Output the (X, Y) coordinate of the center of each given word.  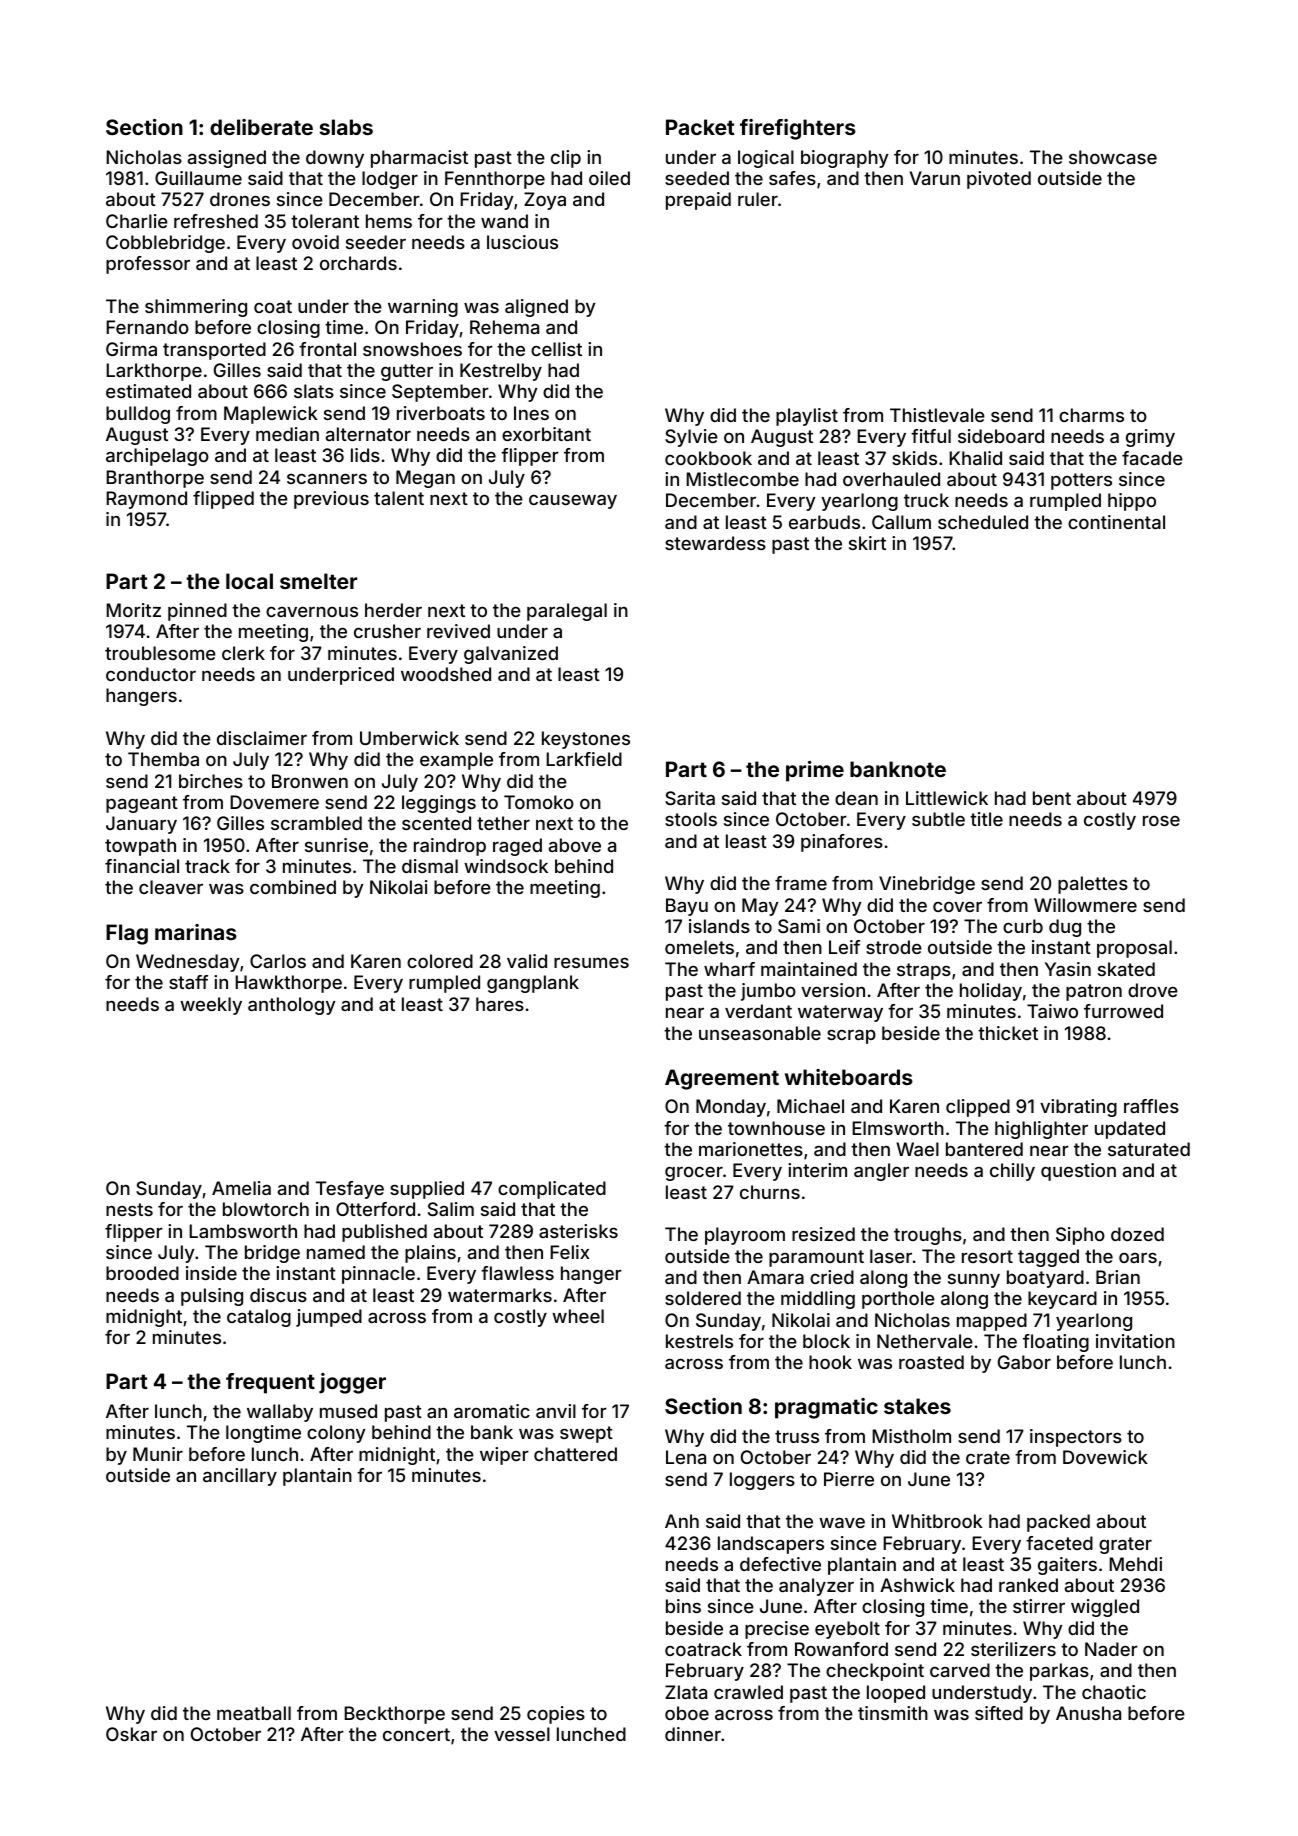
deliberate (261, 127)
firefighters (798, 129)
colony (336, 1434)
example (456, 761)
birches (211, 781)
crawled (748, 1692)
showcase (1113, 157)
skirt (867, 543)
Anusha (1088, 1713)
